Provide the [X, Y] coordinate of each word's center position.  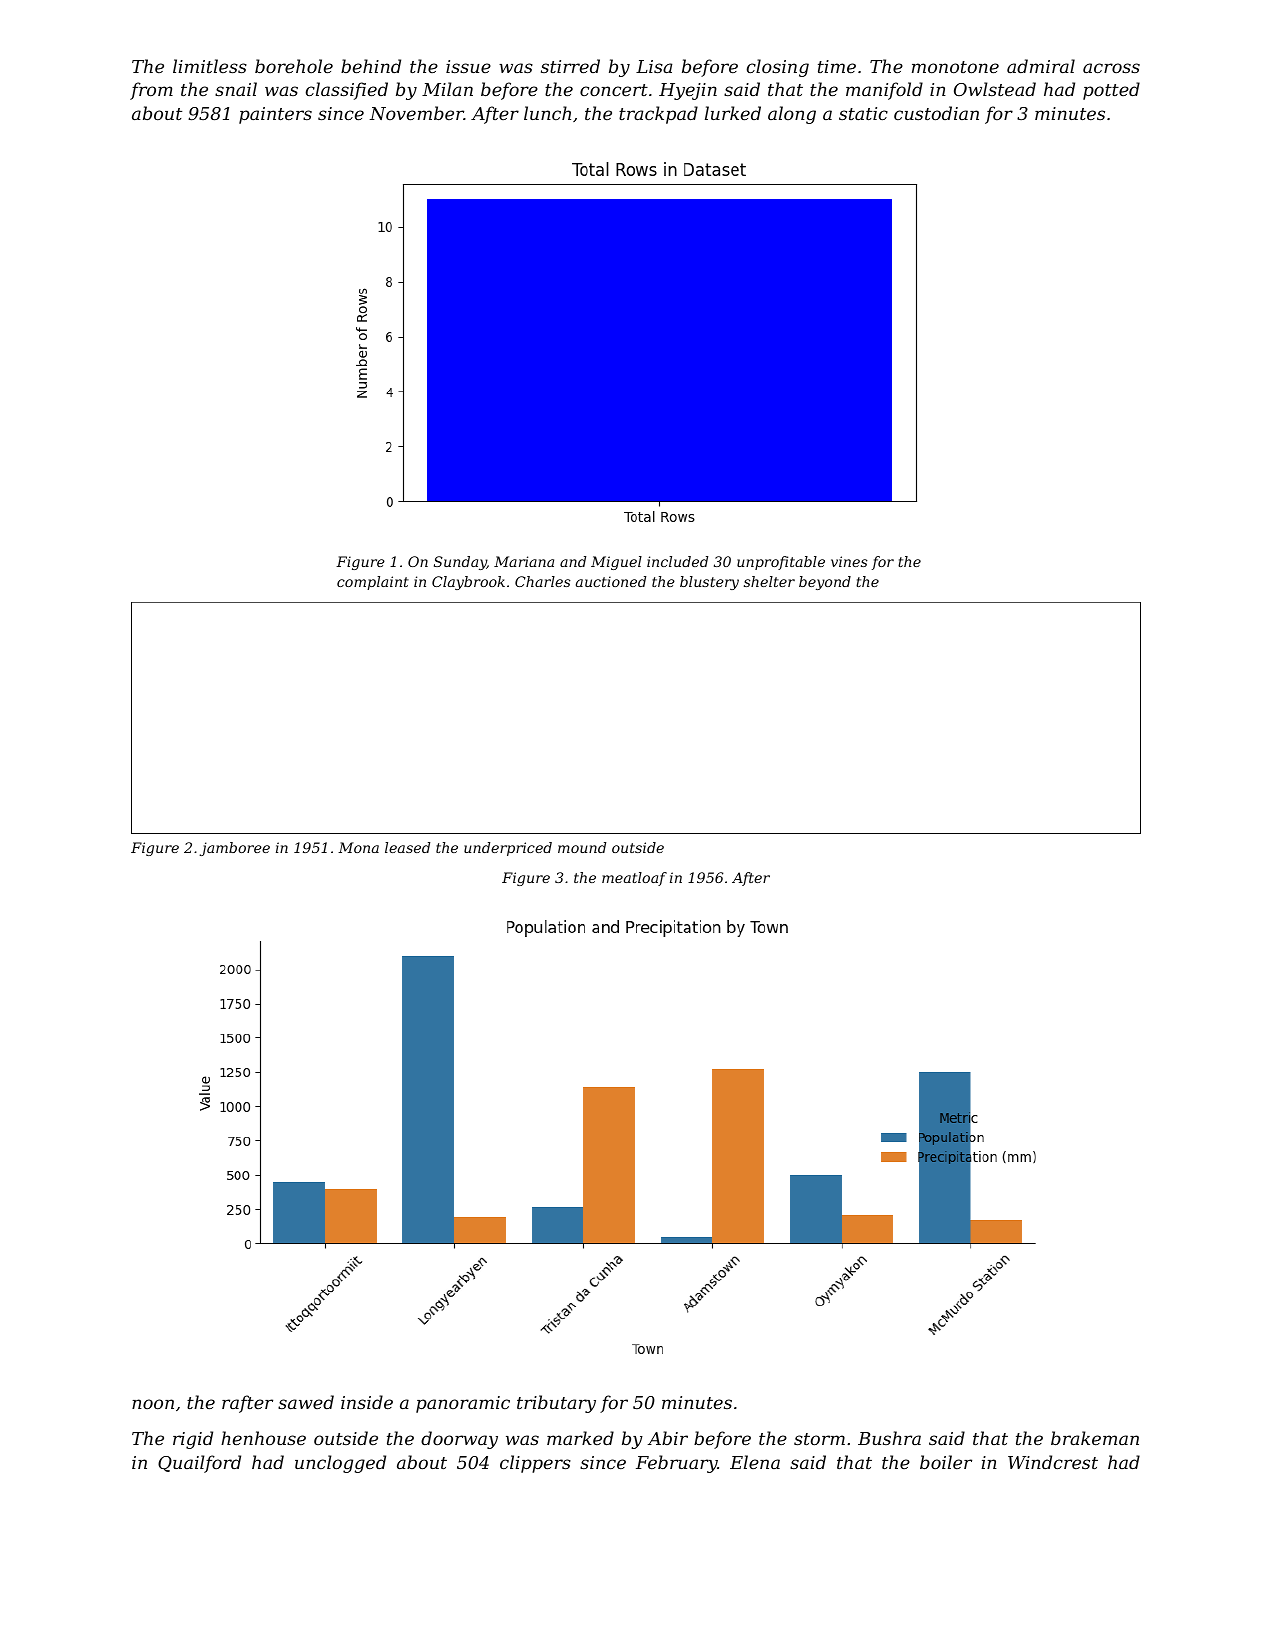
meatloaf [634, 879]
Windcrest [1053, 1462]
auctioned [611, 581]
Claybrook [468, 583]
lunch [547, 113]
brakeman [1095, 1438]
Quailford [199, 1464]
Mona [358, 847]
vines [849, 561]
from [151, 91]
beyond [825, 583]
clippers [535, 1464]
